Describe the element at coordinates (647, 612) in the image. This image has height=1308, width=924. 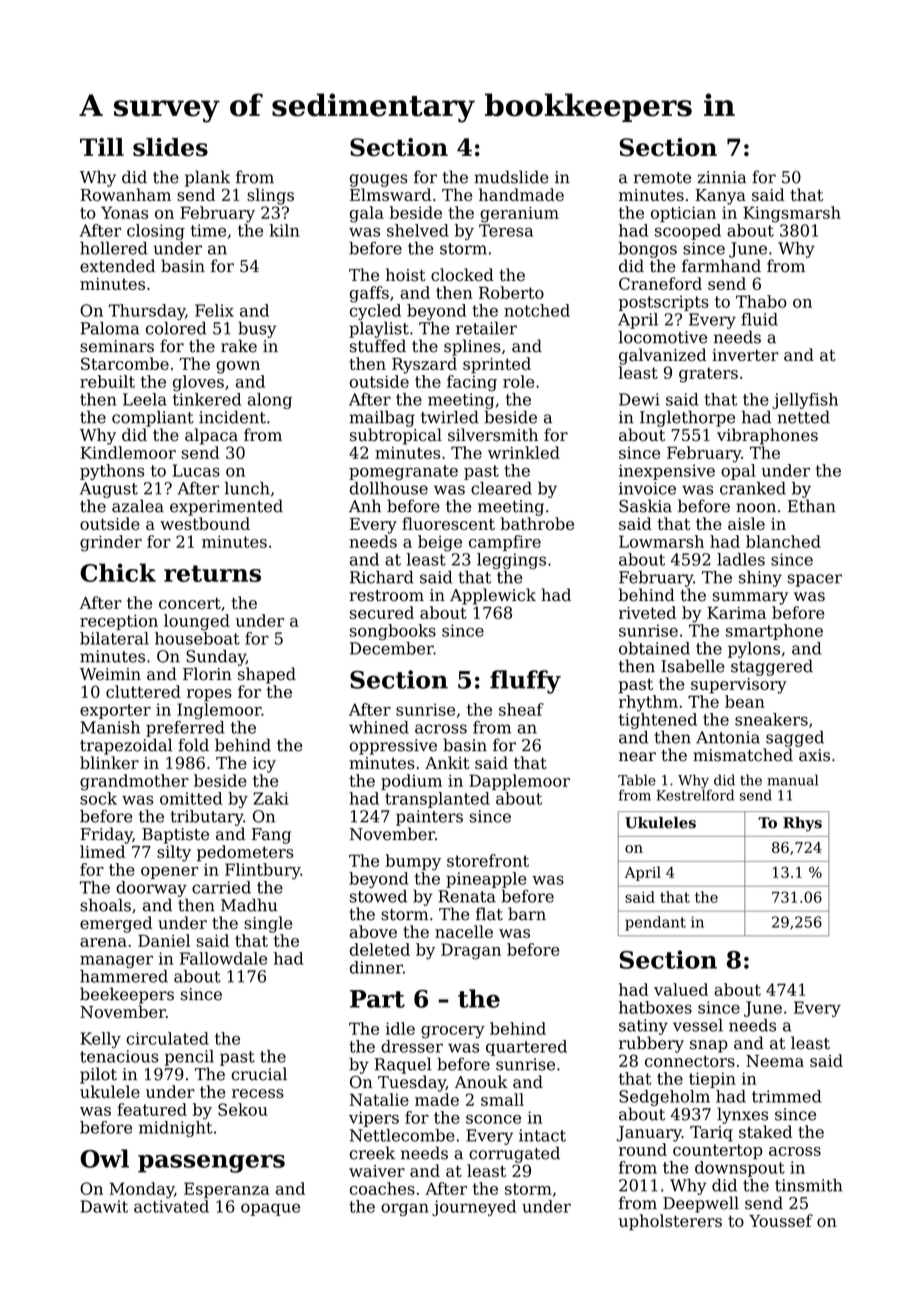
I see `riveted` at that location.
